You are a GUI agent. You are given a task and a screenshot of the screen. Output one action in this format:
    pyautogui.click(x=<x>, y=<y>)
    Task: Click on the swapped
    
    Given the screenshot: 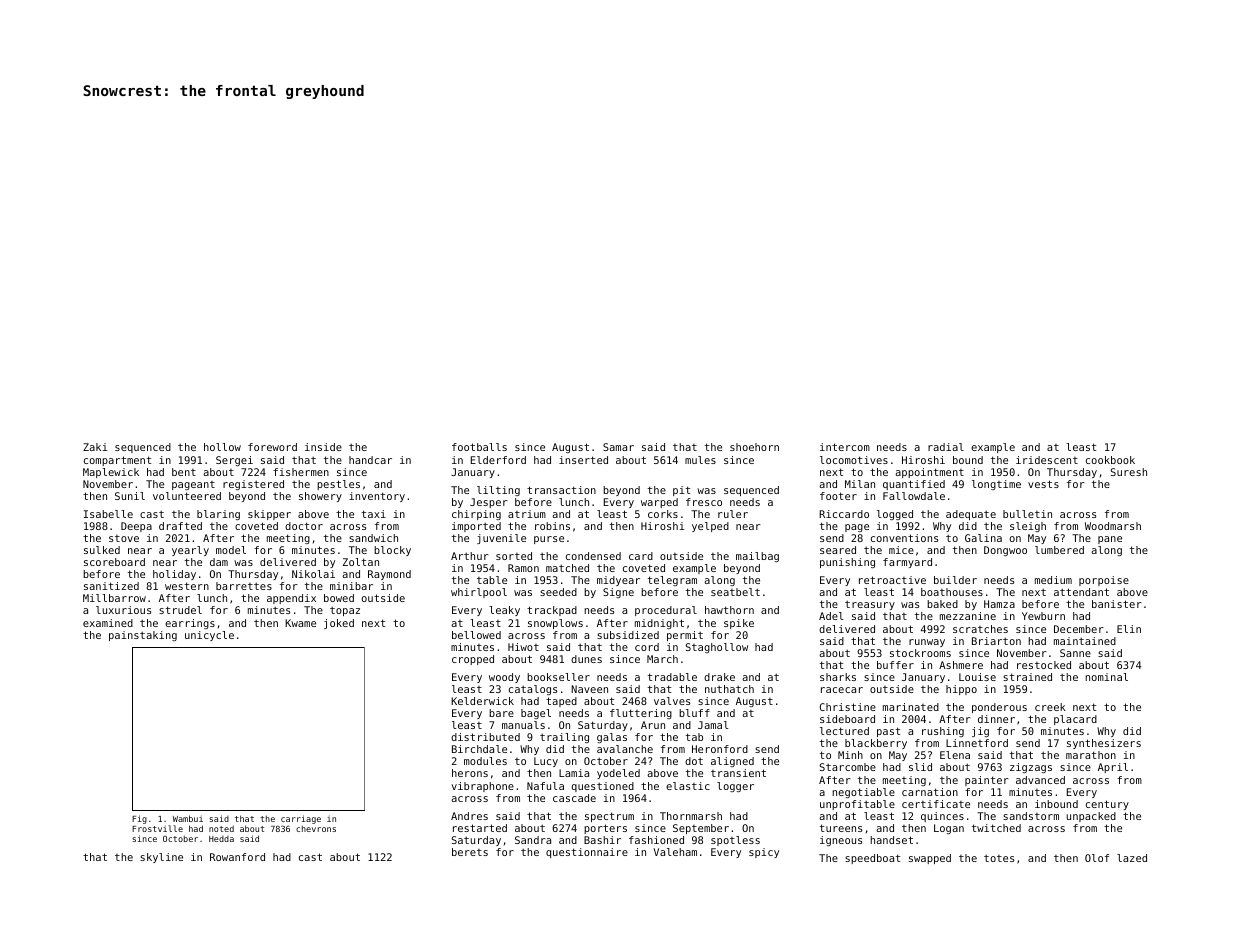 What is the action you would take?
    pyautogui.click(x=930, y=859)
